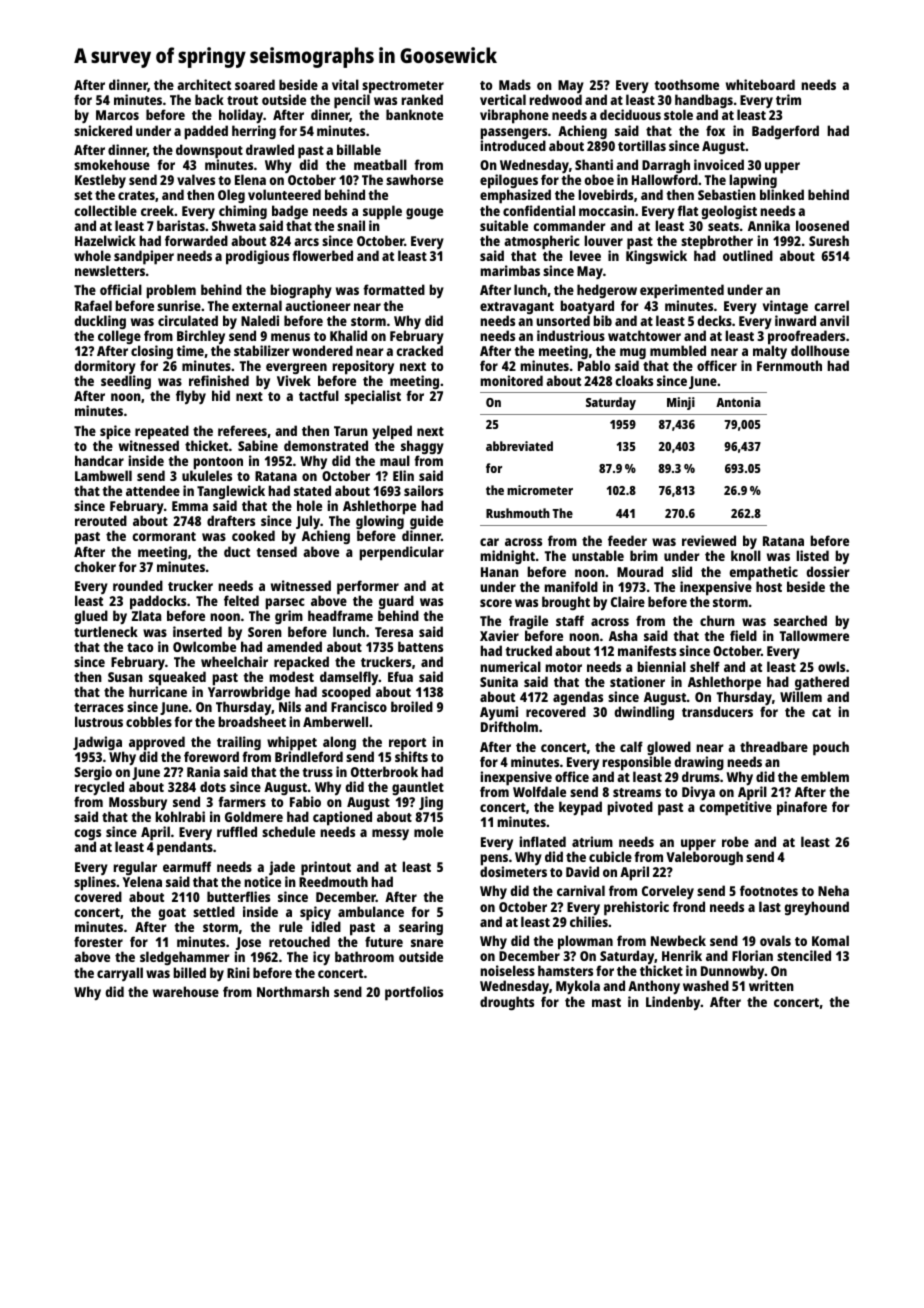 The width and height of the page is (924, 1308). Describe the element at coordinates (204, 84) in the page. I see `architect` at that location.
